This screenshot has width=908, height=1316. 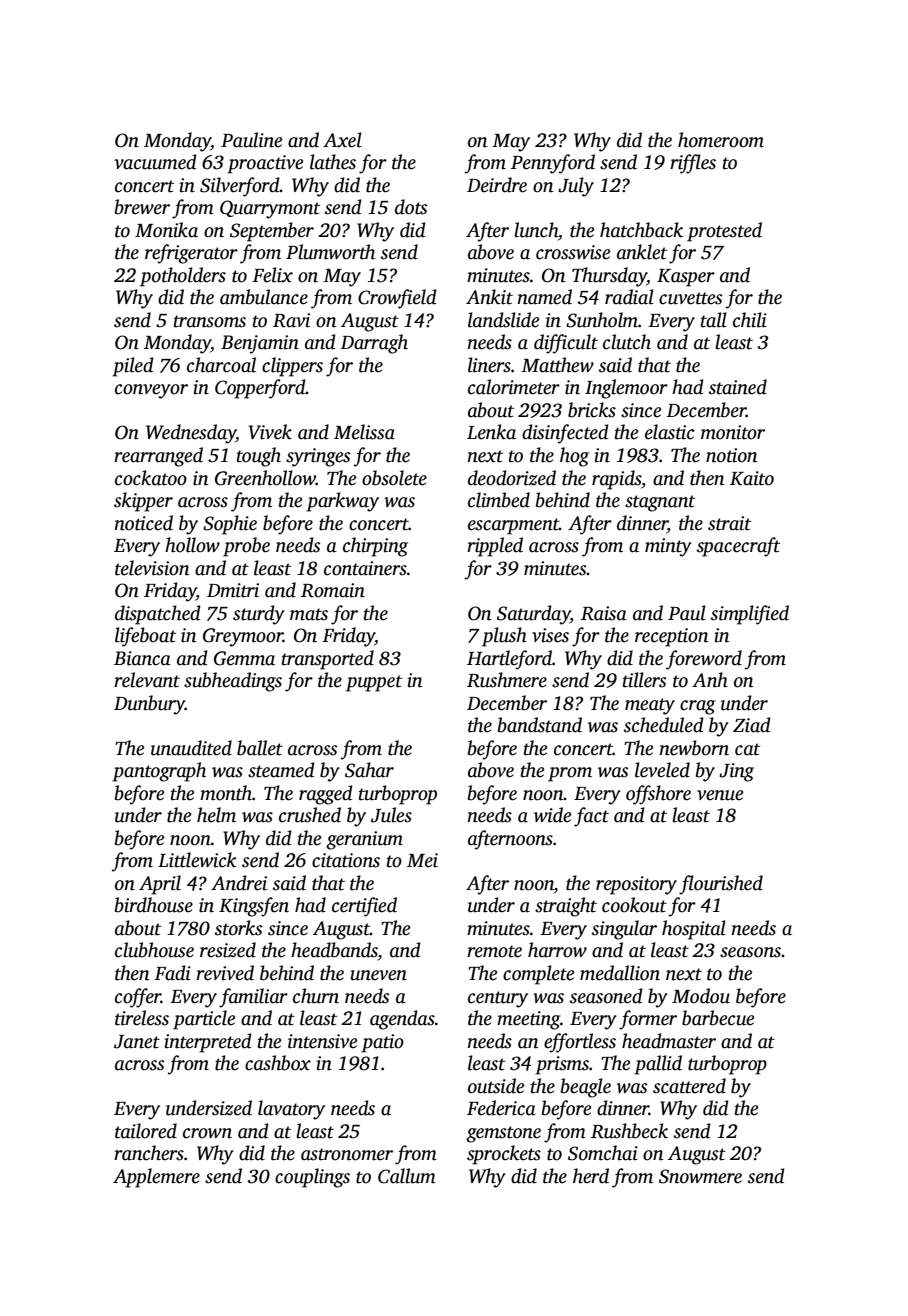 What do you see at coordinates (411, 207) in the screenshot?
I see `dots` at bounding box center [411, 207].
